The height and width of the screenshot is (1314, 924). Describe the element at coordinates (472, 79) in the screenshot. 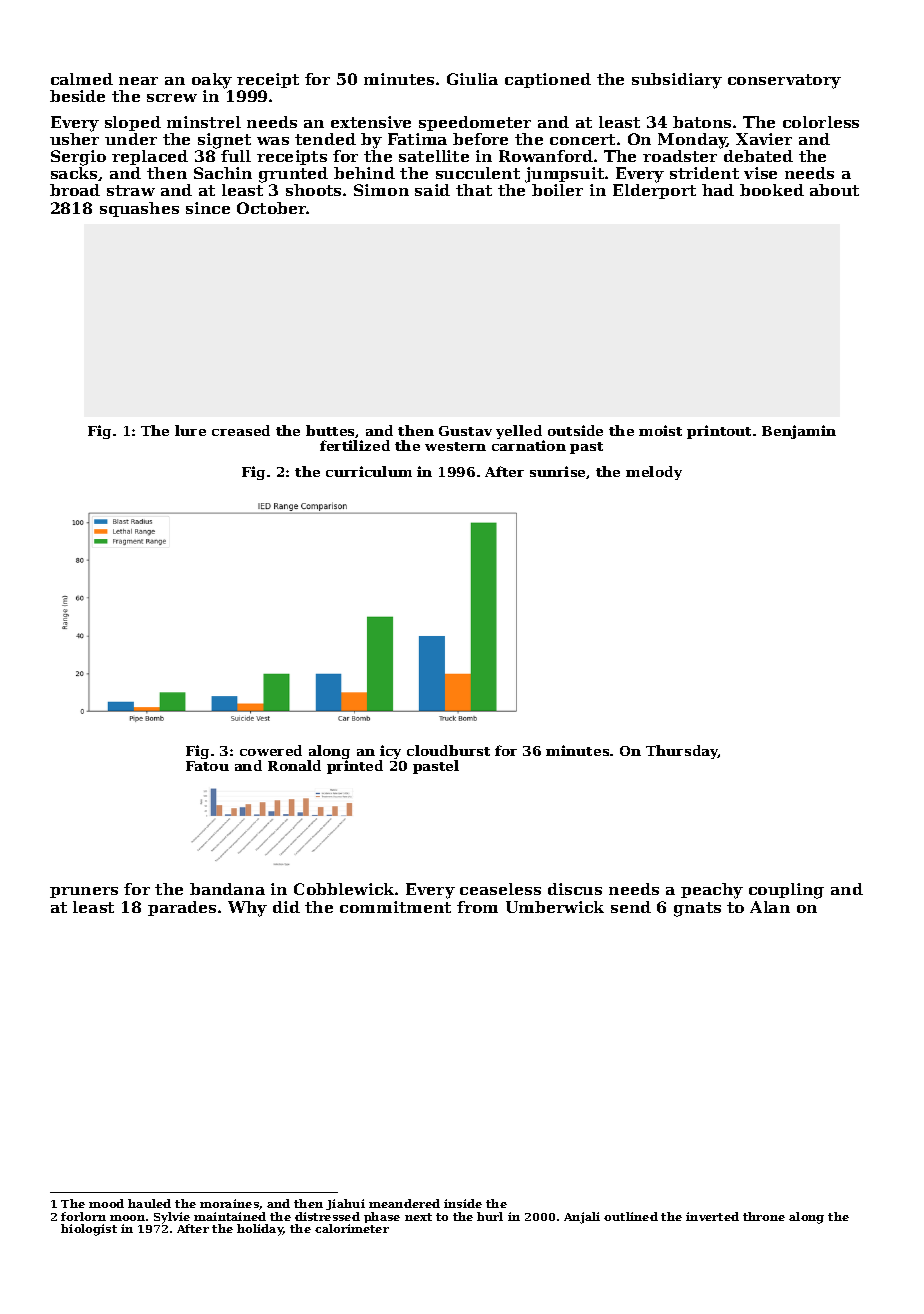

I see `Giulia` at that location.
